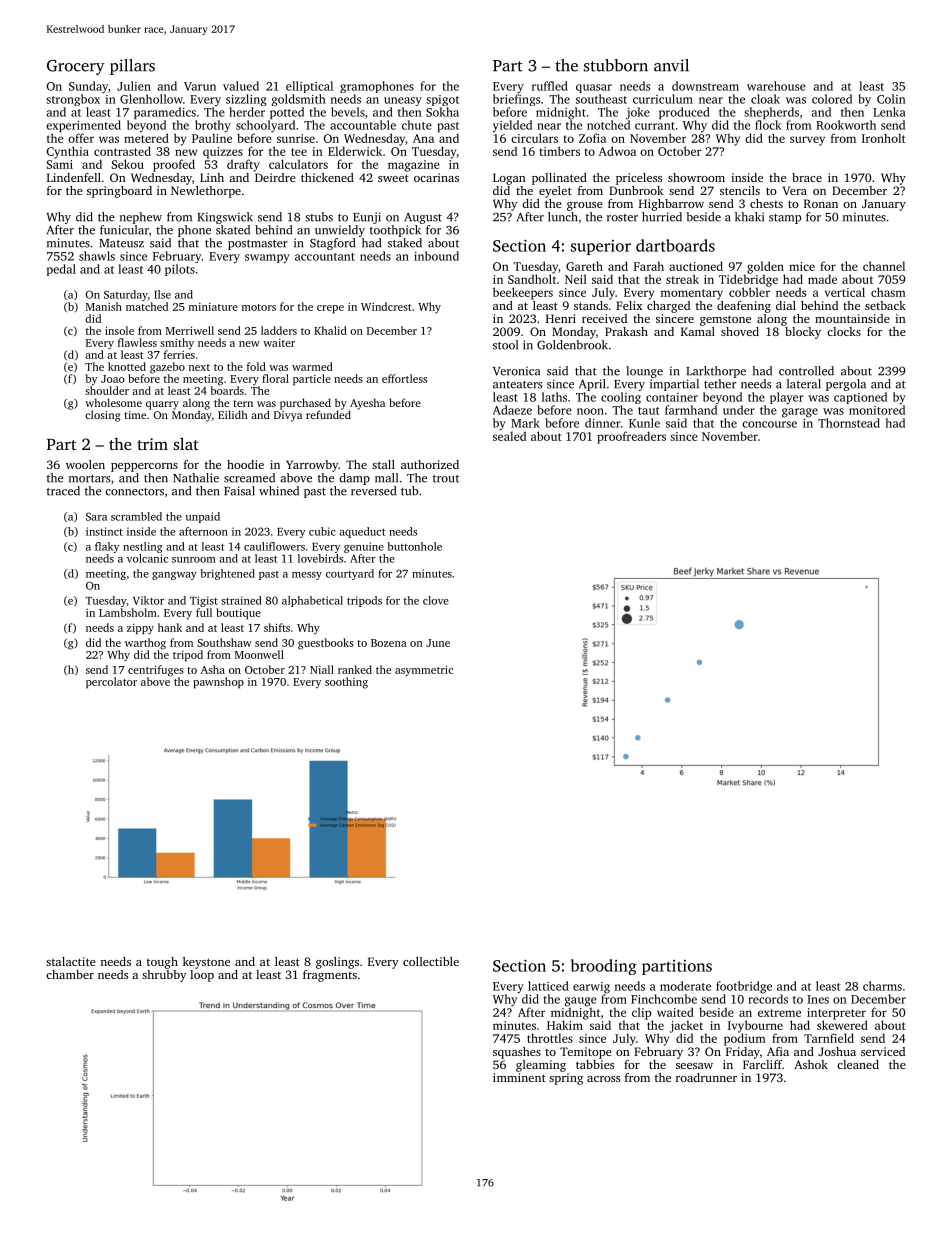  Describe the element at coordinates (519, 1077) in the page. I see `imminent` at that location.
